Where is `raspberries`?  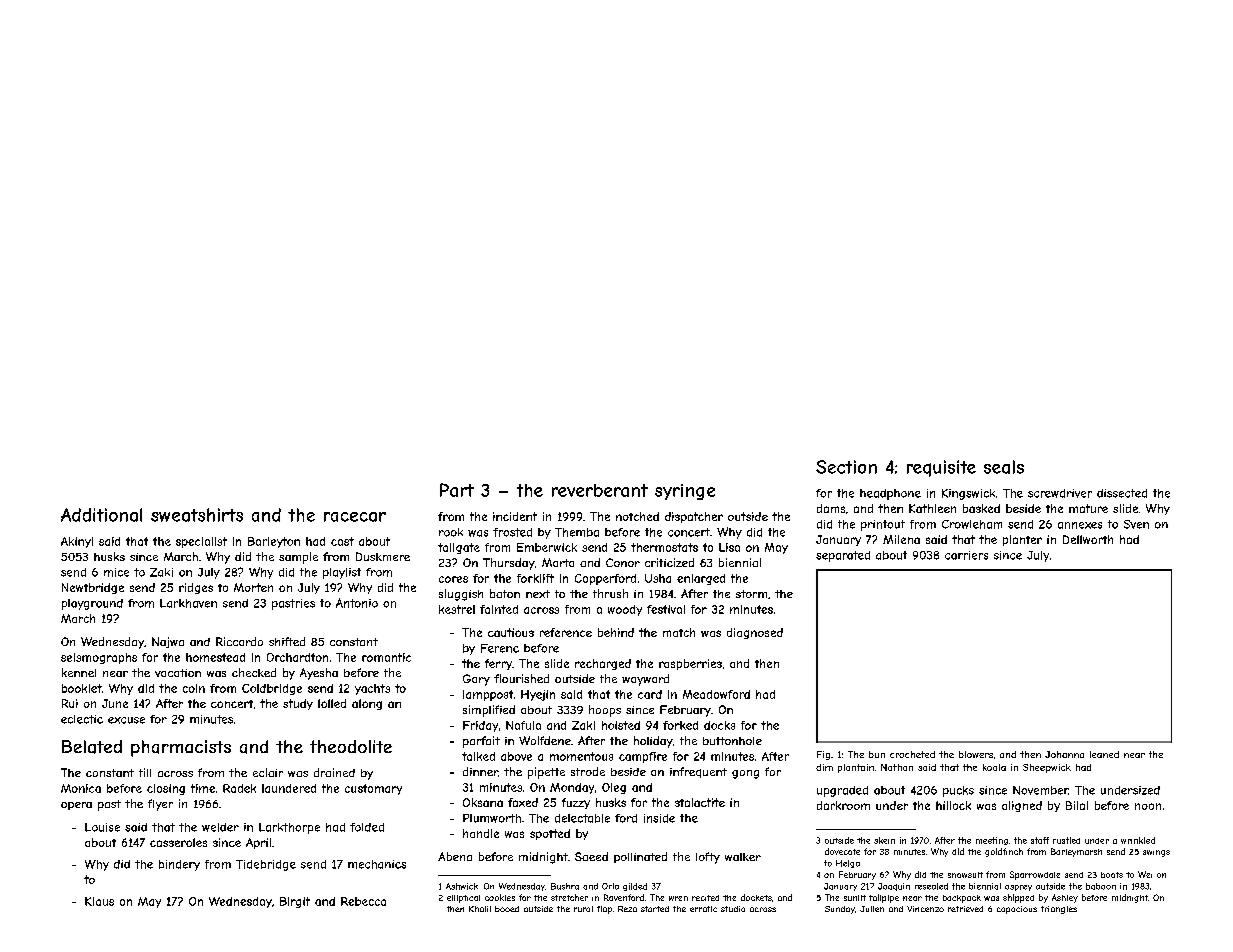 raspberries is located at coordinates (690, 664).
